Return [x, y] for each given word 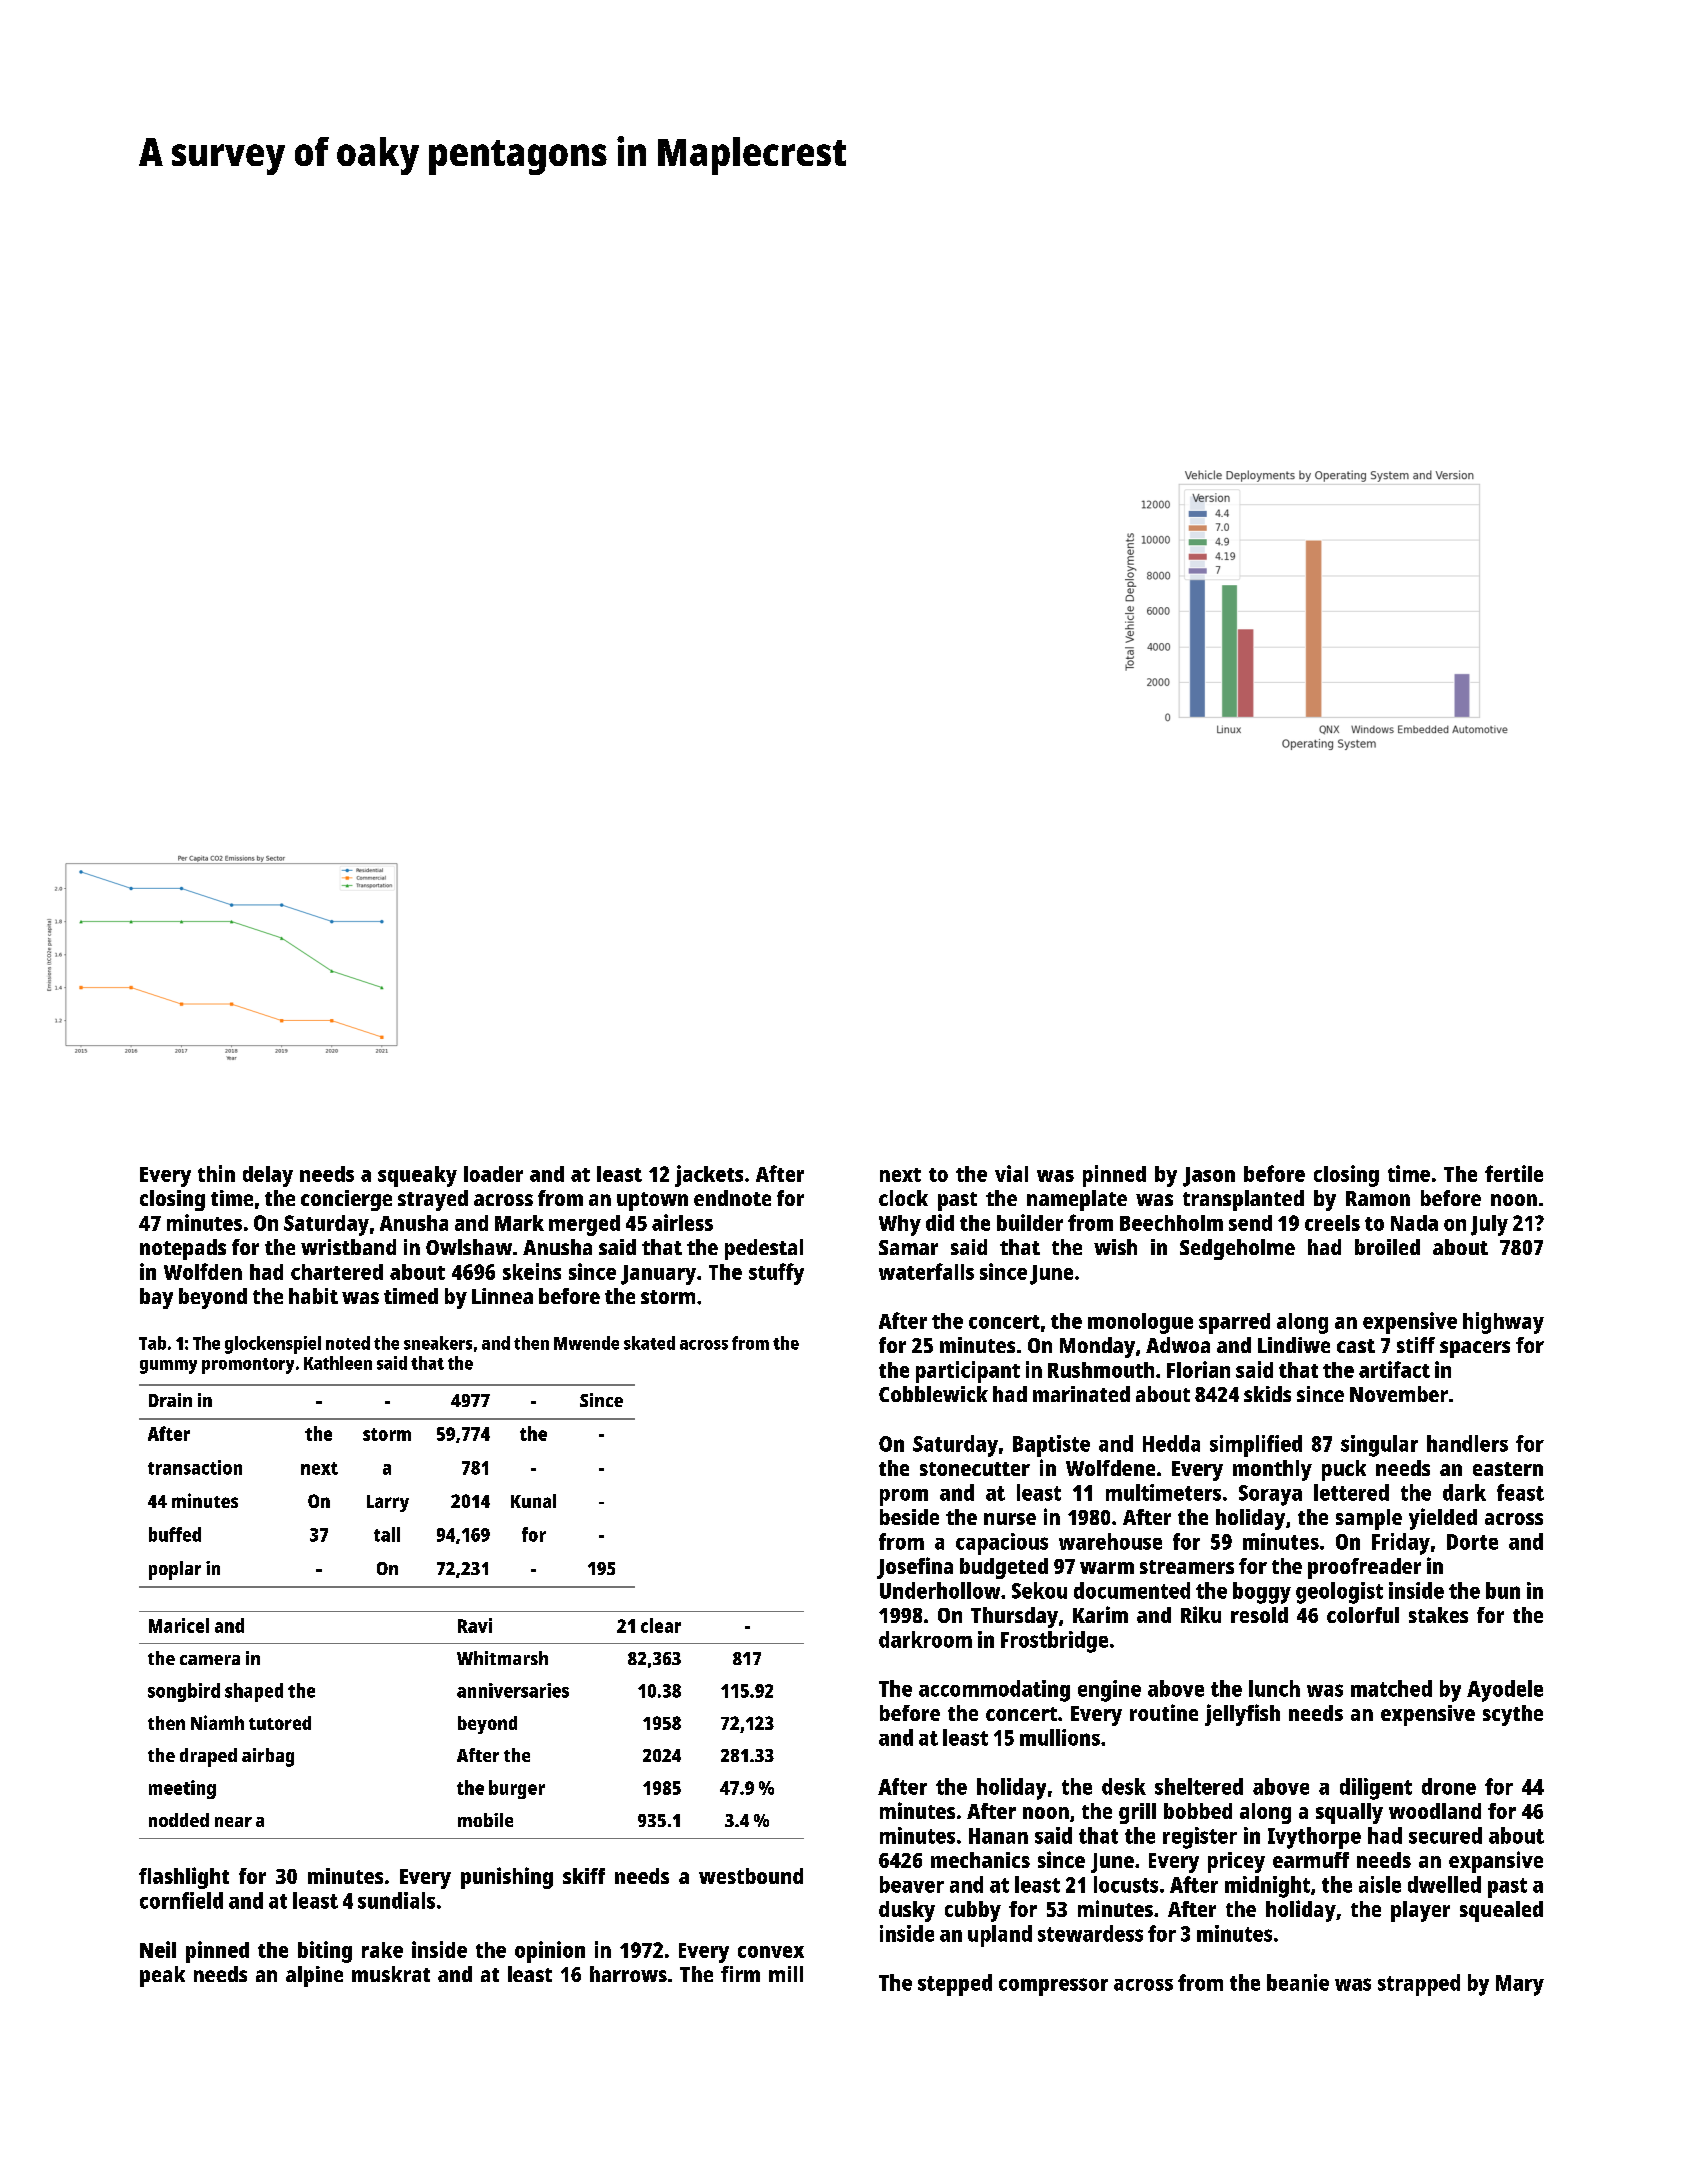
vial [1011, 1173]
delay [268, 1176]
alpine [314, 1976]
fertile [1514, 1173]
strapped [1419, 1985]
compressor [1053, 1987]
